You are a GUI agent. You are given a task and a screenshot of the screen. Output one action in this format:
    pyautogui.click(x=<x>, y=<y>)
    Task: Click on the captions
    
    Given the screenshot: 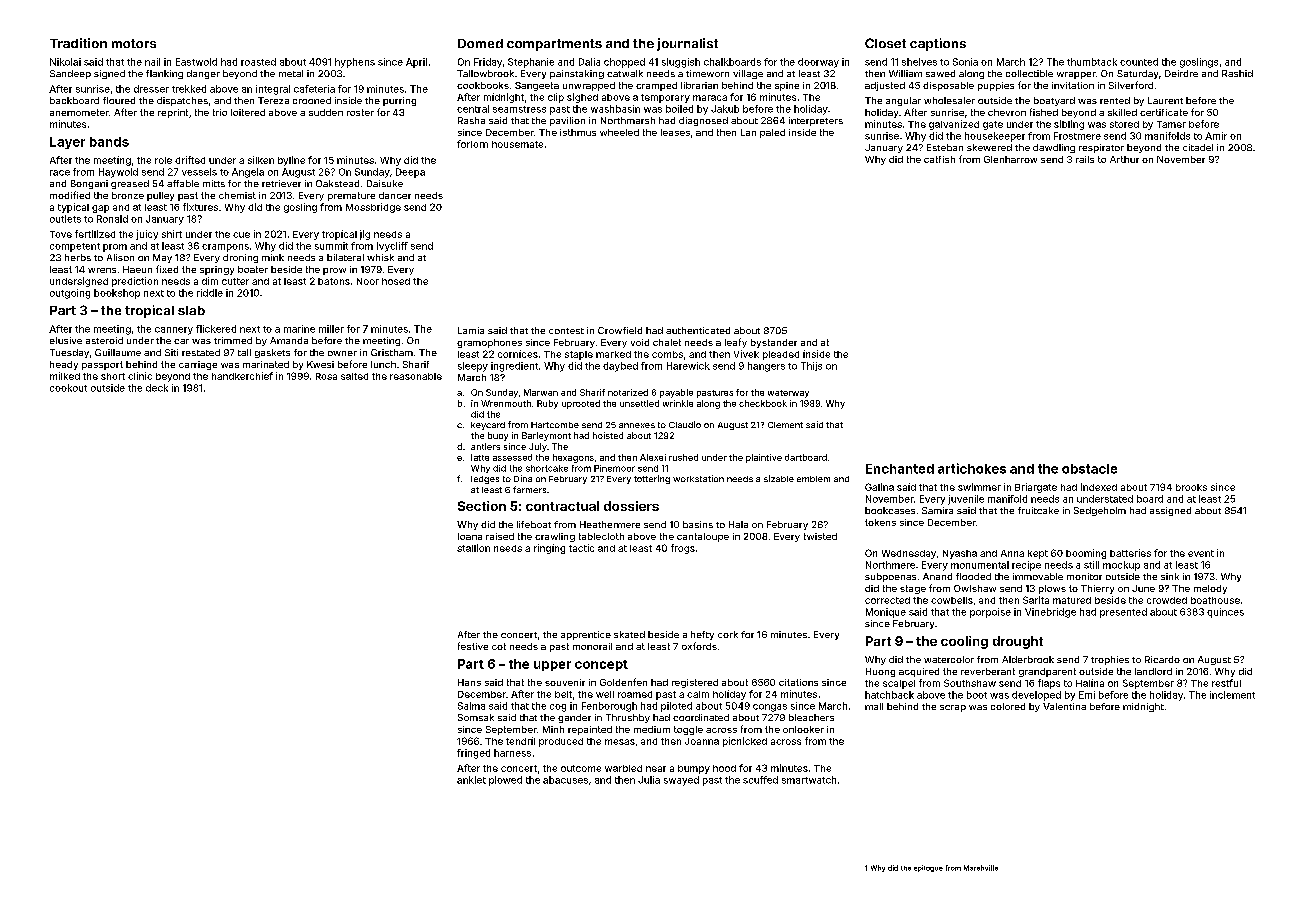 What is the action you would take?
    pyautogui.click(x=938, y=44)
